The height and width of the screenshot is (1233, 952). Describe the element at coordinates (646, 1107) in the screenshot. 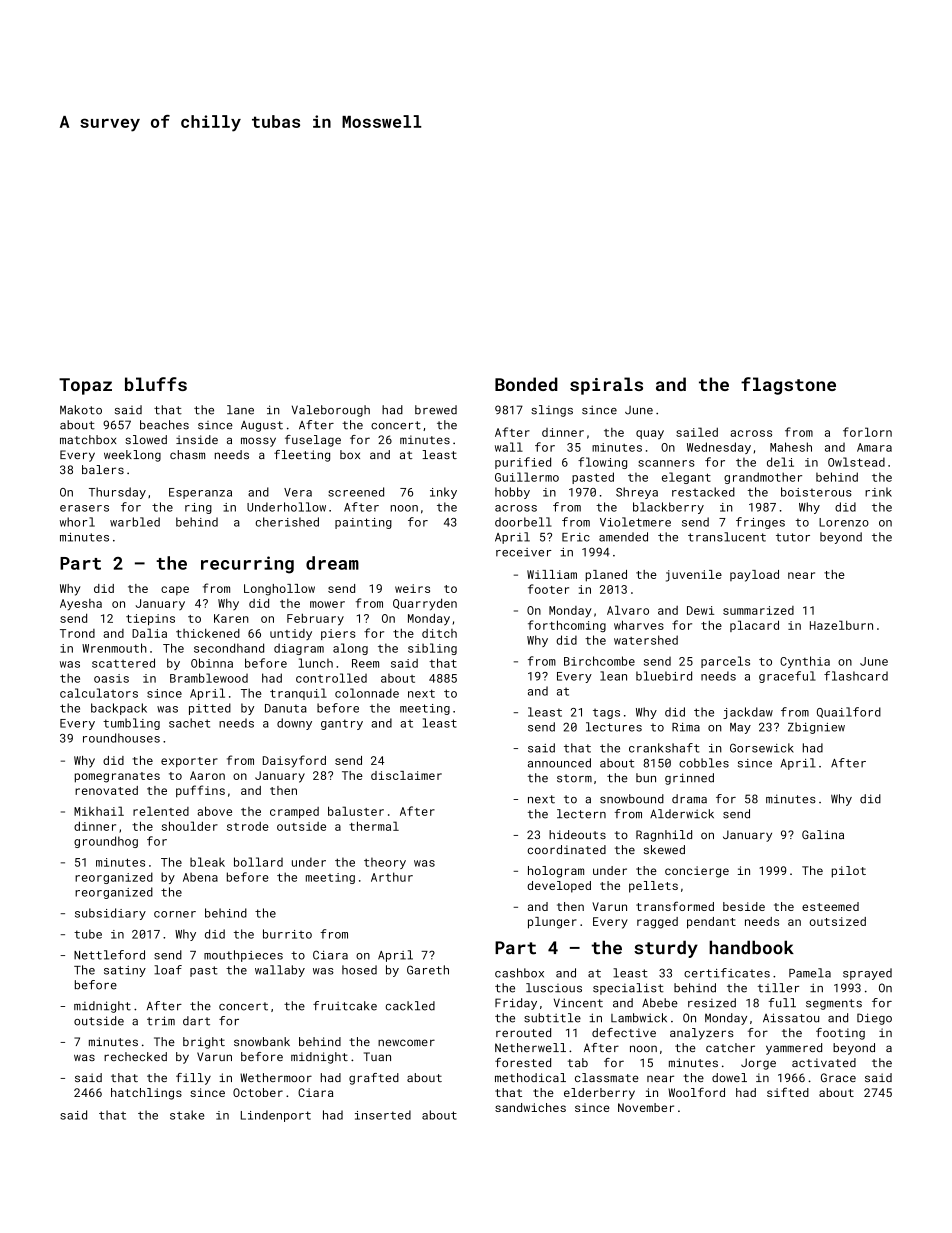

I see `November` at that location.
